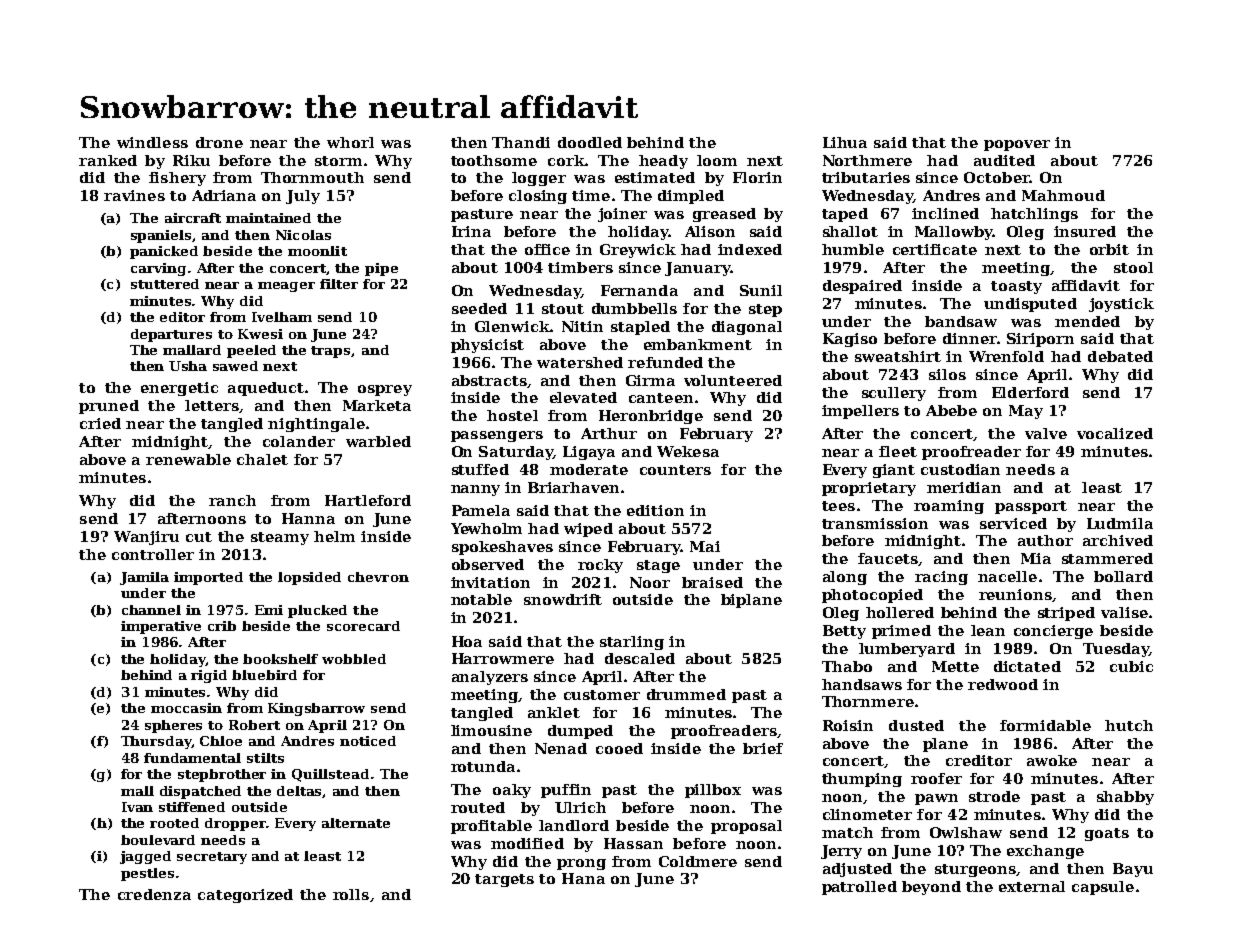  What do you see at coordinates (235, 824) in the page?
I see `dropper` at bounding box center [235, 824].
